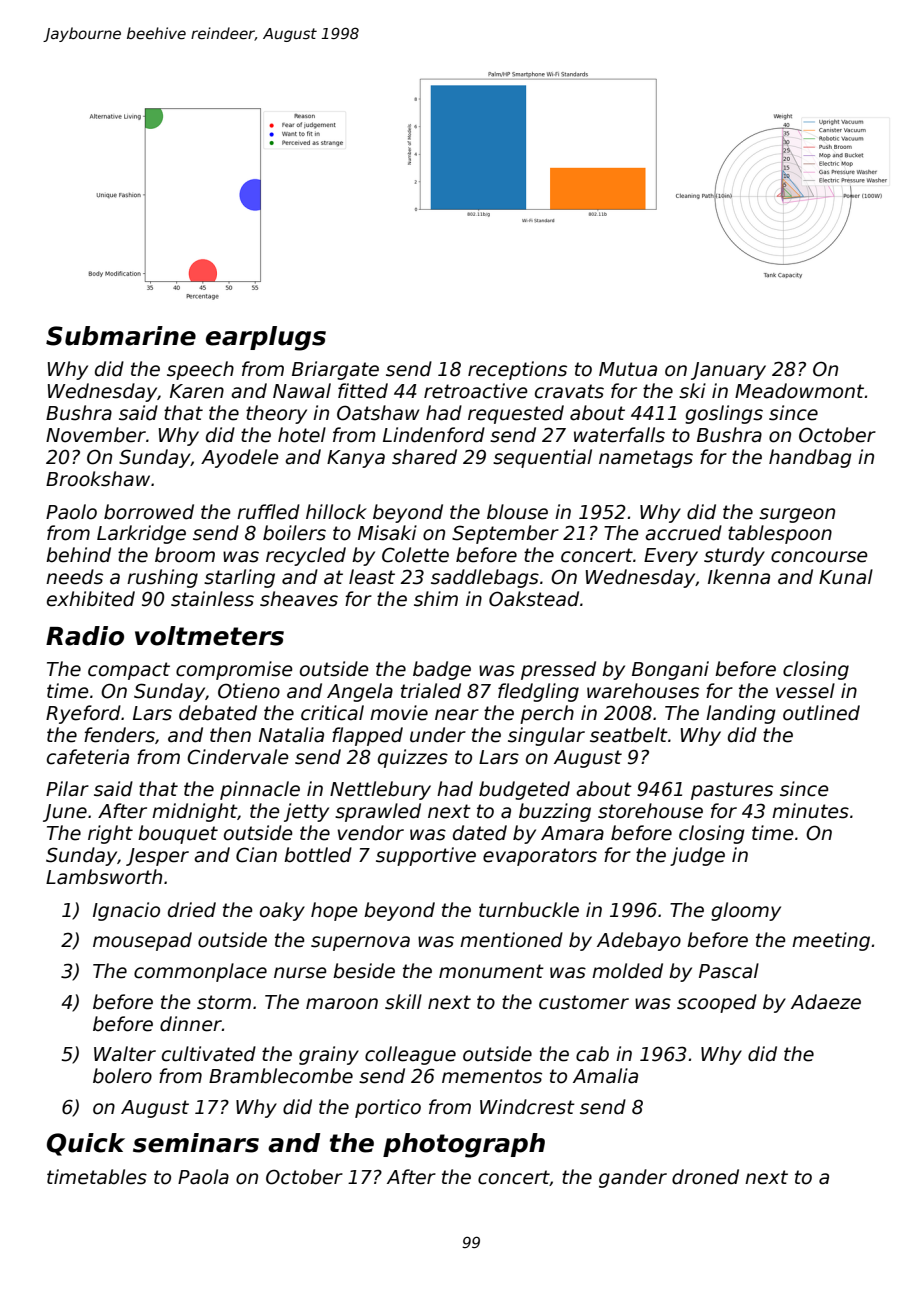 This screenshot has width=924, height=1308. What do you see at coordinates (826, 1002) in the screenshot?
I see `Adaeze` at bounding box center [826, 1002].
